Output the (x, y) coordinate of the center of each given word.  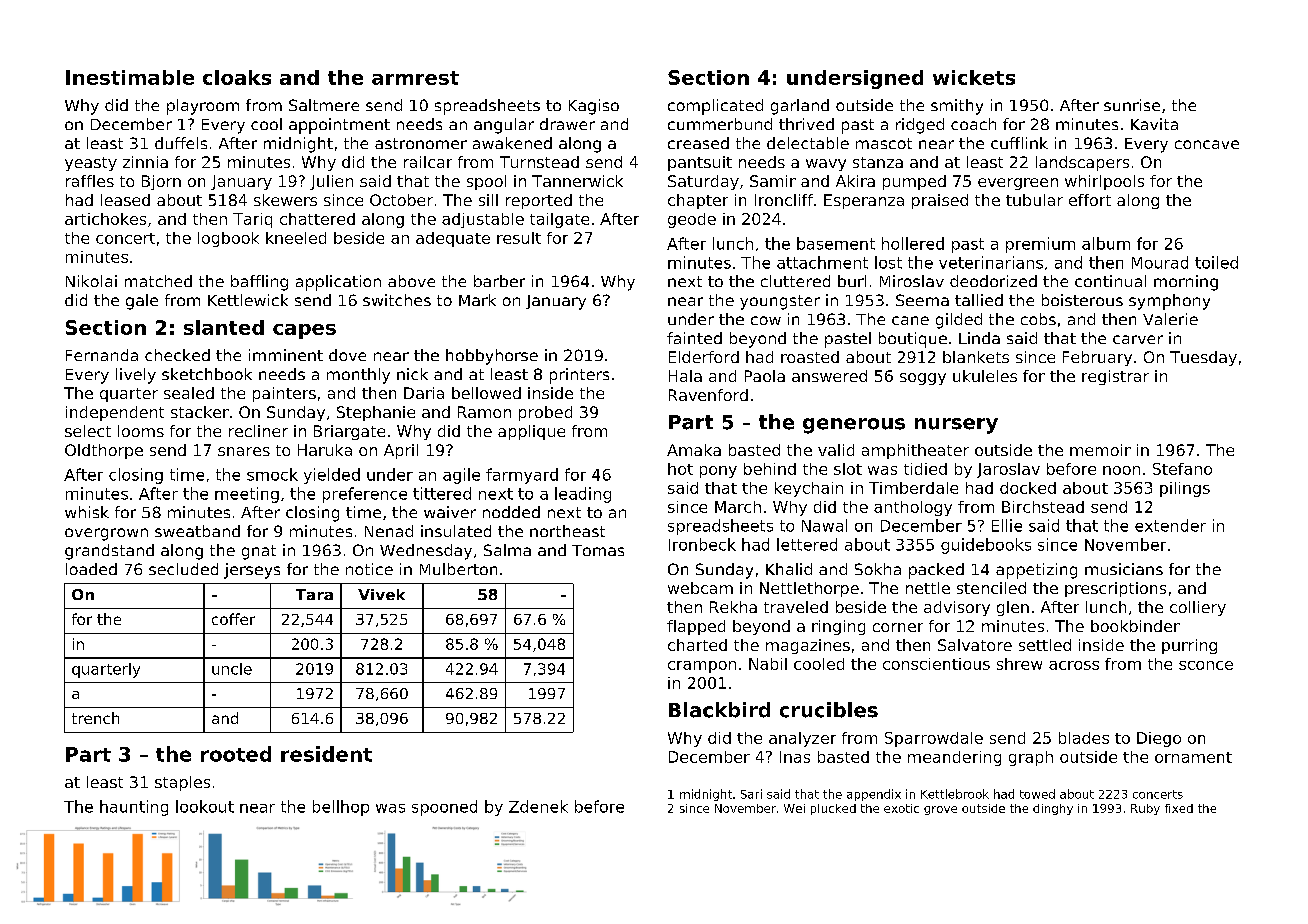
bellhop (341, 808)
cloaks (237, 77)
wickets (974, 77)
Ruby (1145, 809)
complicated (715, 107)
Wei (794, 808)
